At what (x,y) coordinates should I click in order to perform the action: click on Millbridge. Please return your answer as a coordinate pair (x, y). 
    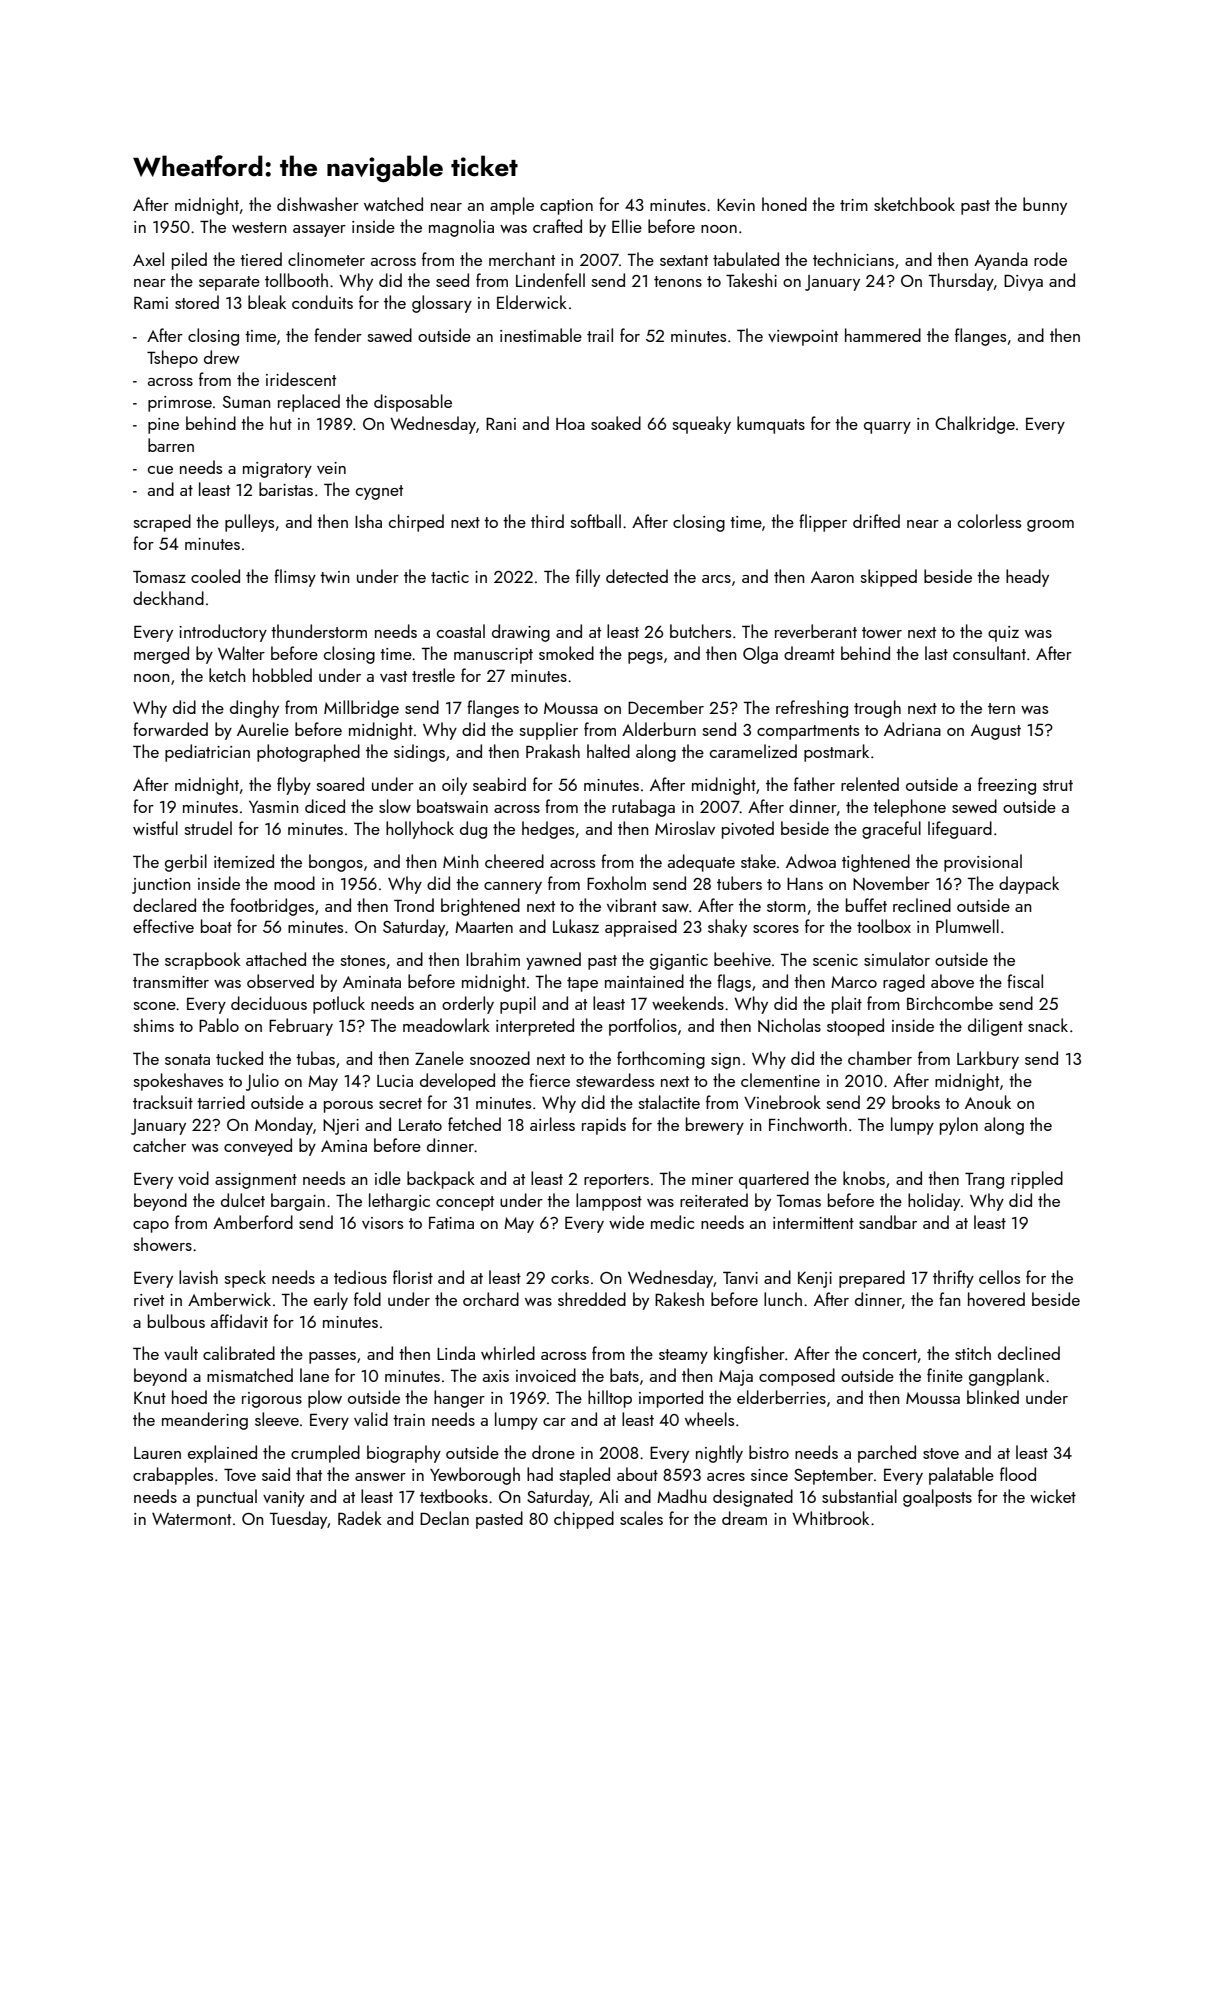
    Looking at the image, I should click on (361, 709).
